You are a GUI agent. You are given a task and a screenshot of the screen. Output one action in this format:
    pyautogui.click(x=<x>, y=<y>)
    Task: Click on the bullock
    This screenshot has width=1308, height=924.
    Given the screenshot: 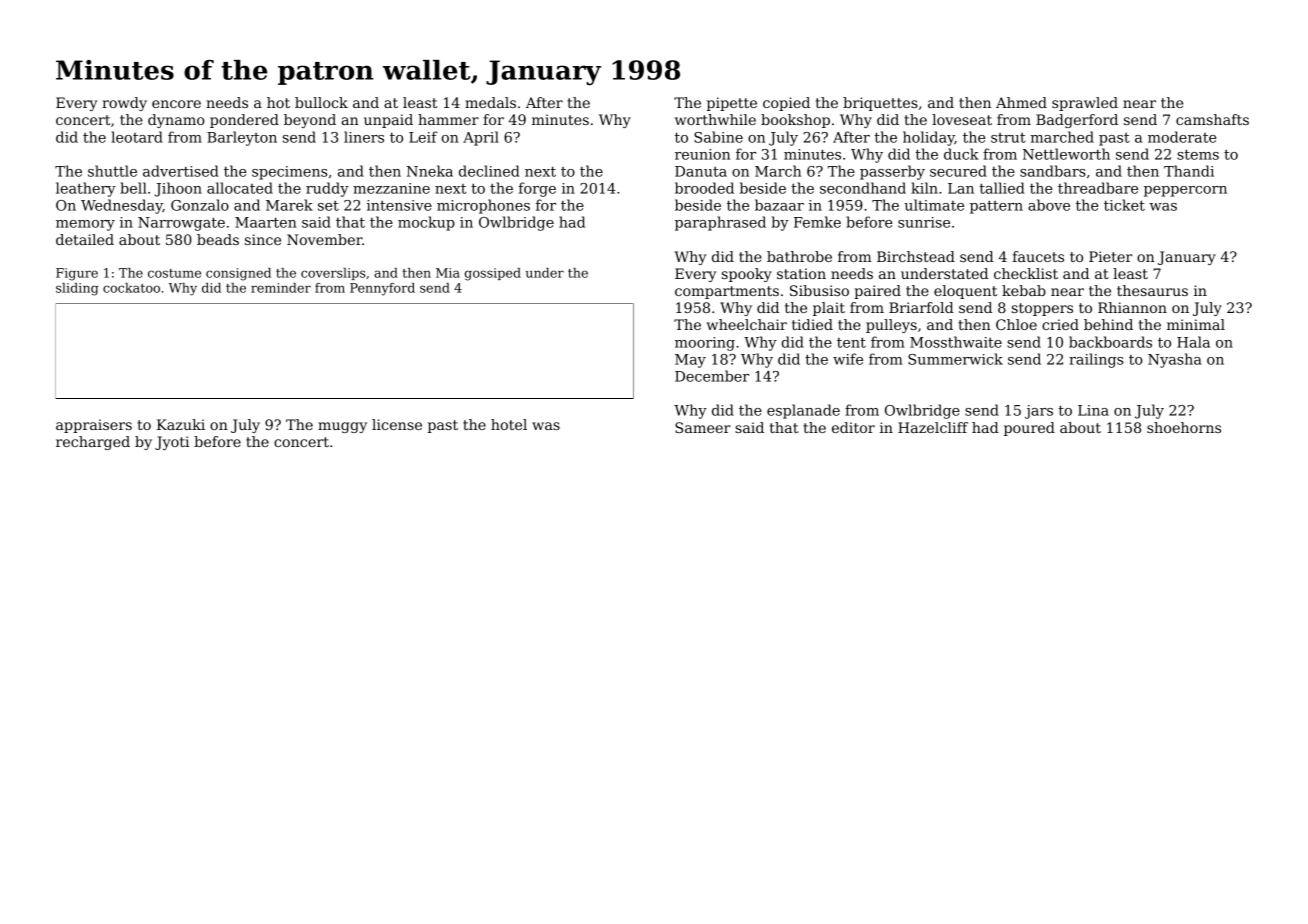 What is the action you would take?
    pyautogui.click(x=321, y=102)
